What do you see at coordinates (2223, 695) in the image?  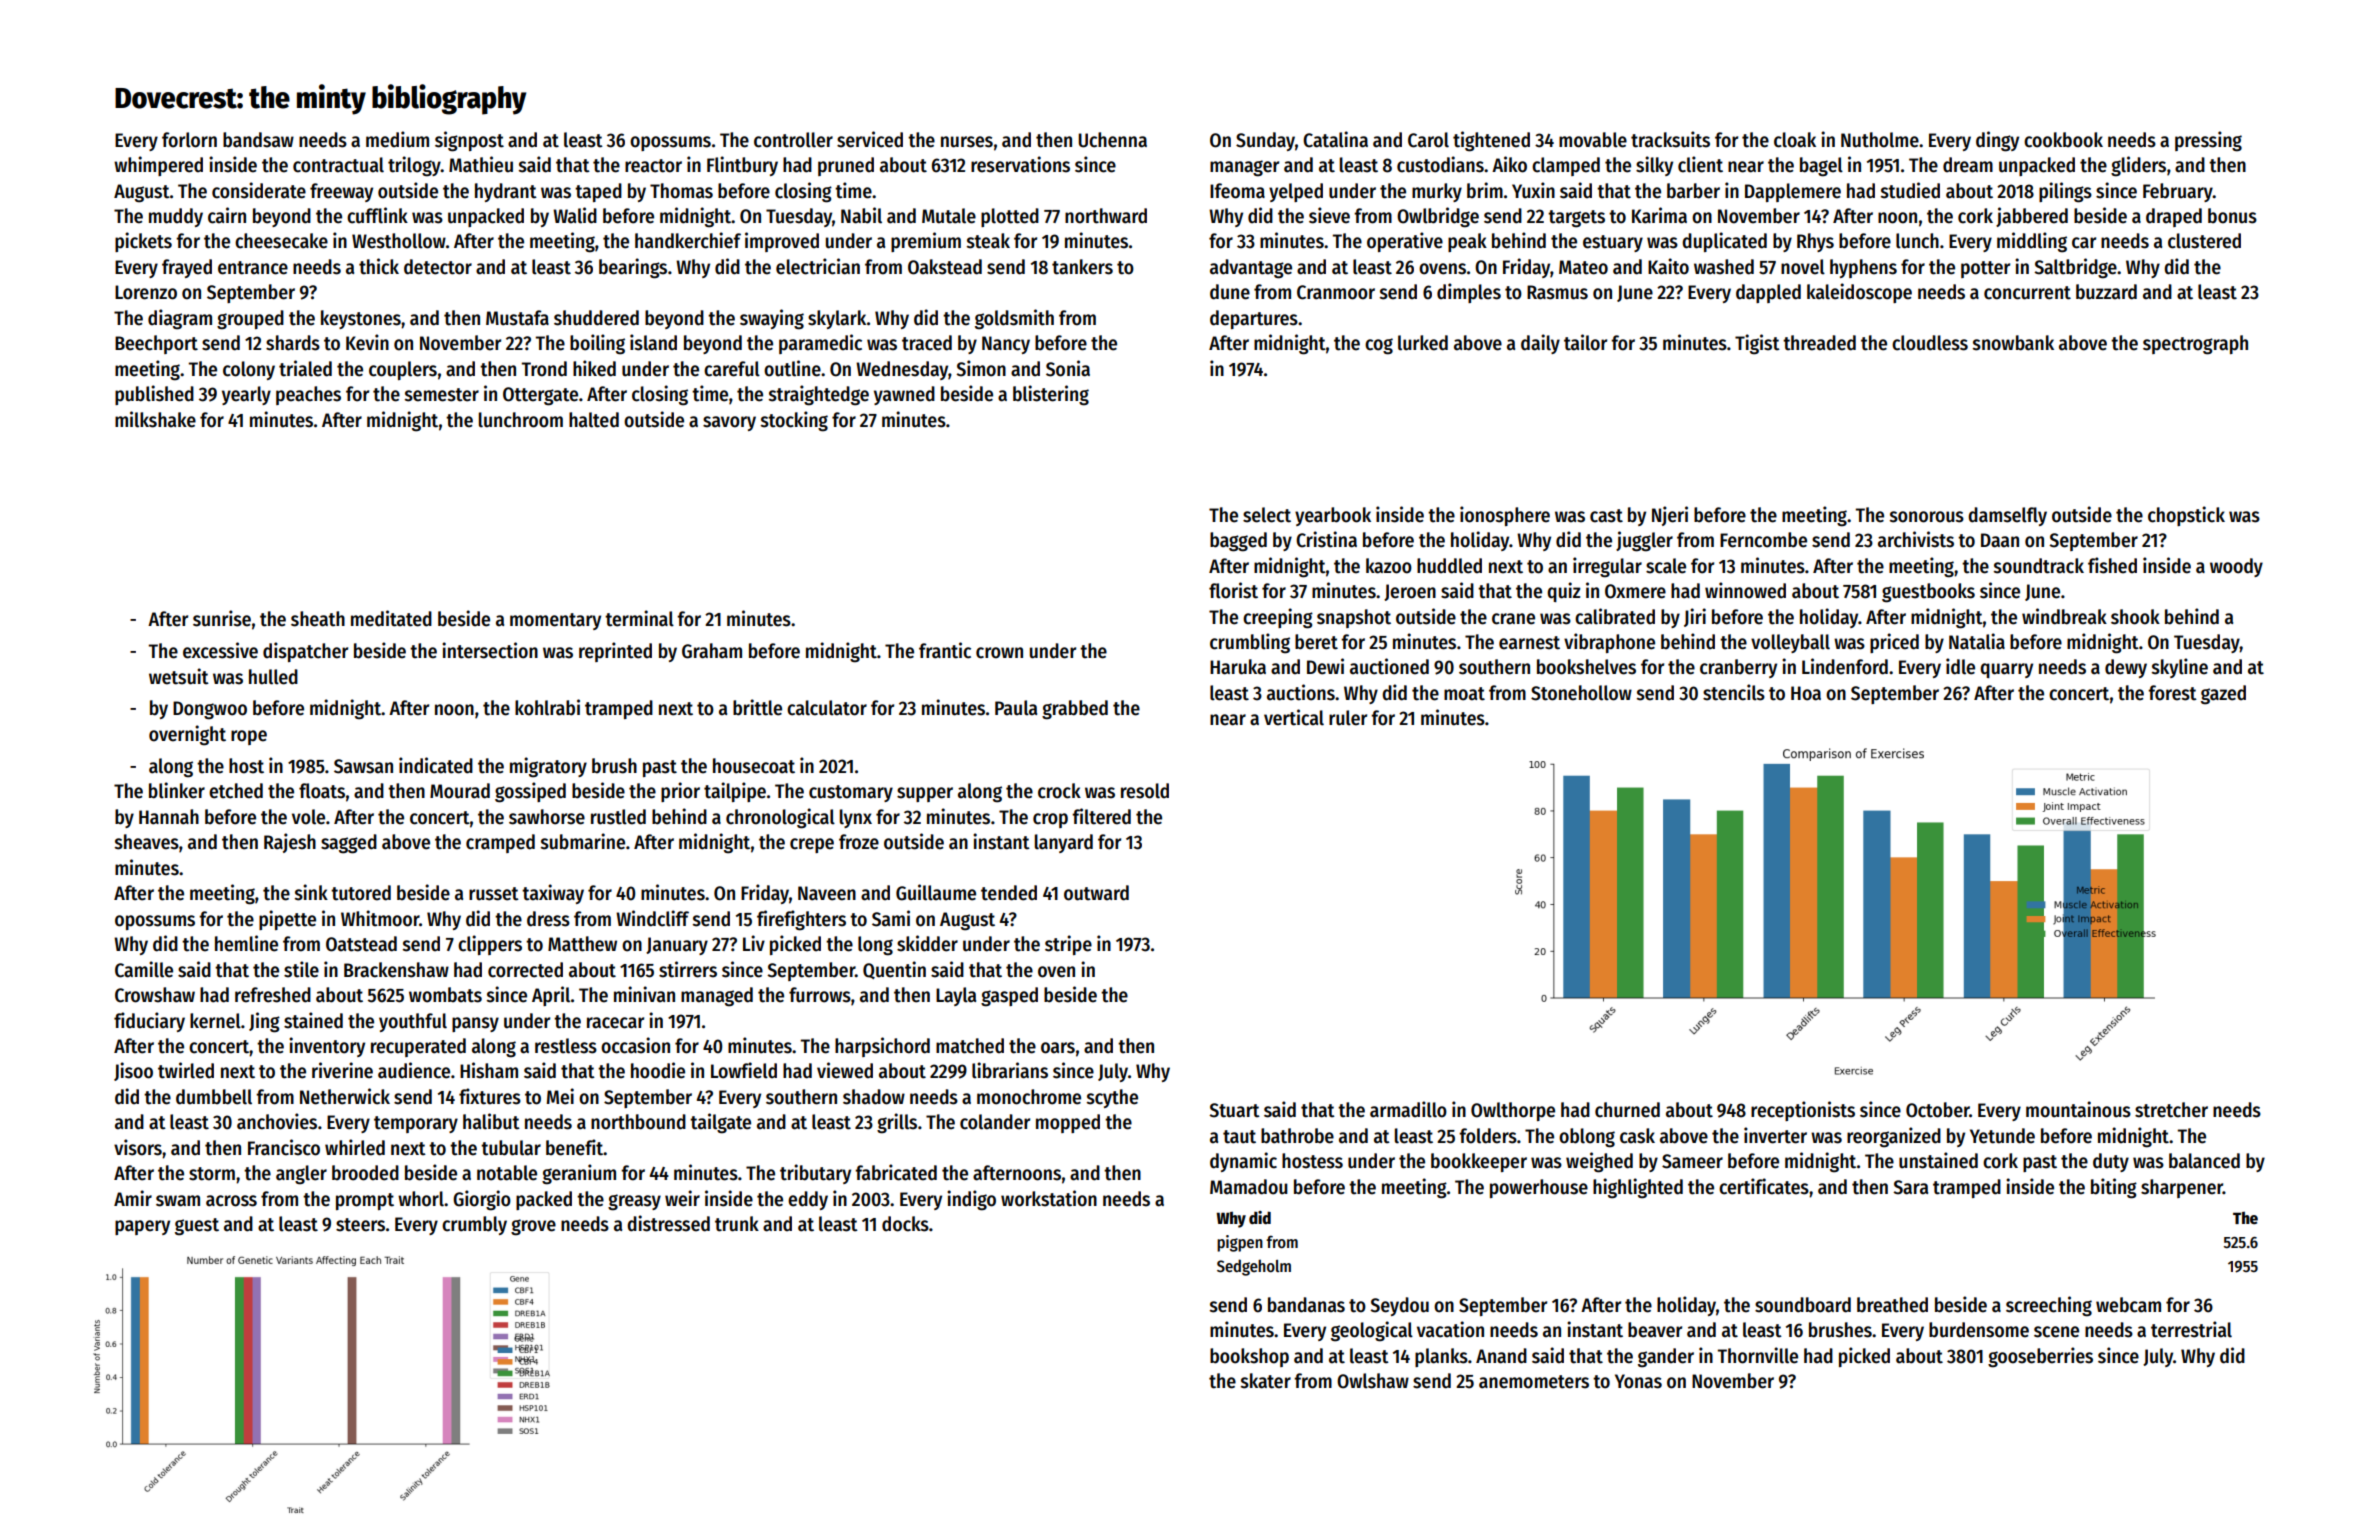 I see `gazed` at bounding box center [2223, 695].
